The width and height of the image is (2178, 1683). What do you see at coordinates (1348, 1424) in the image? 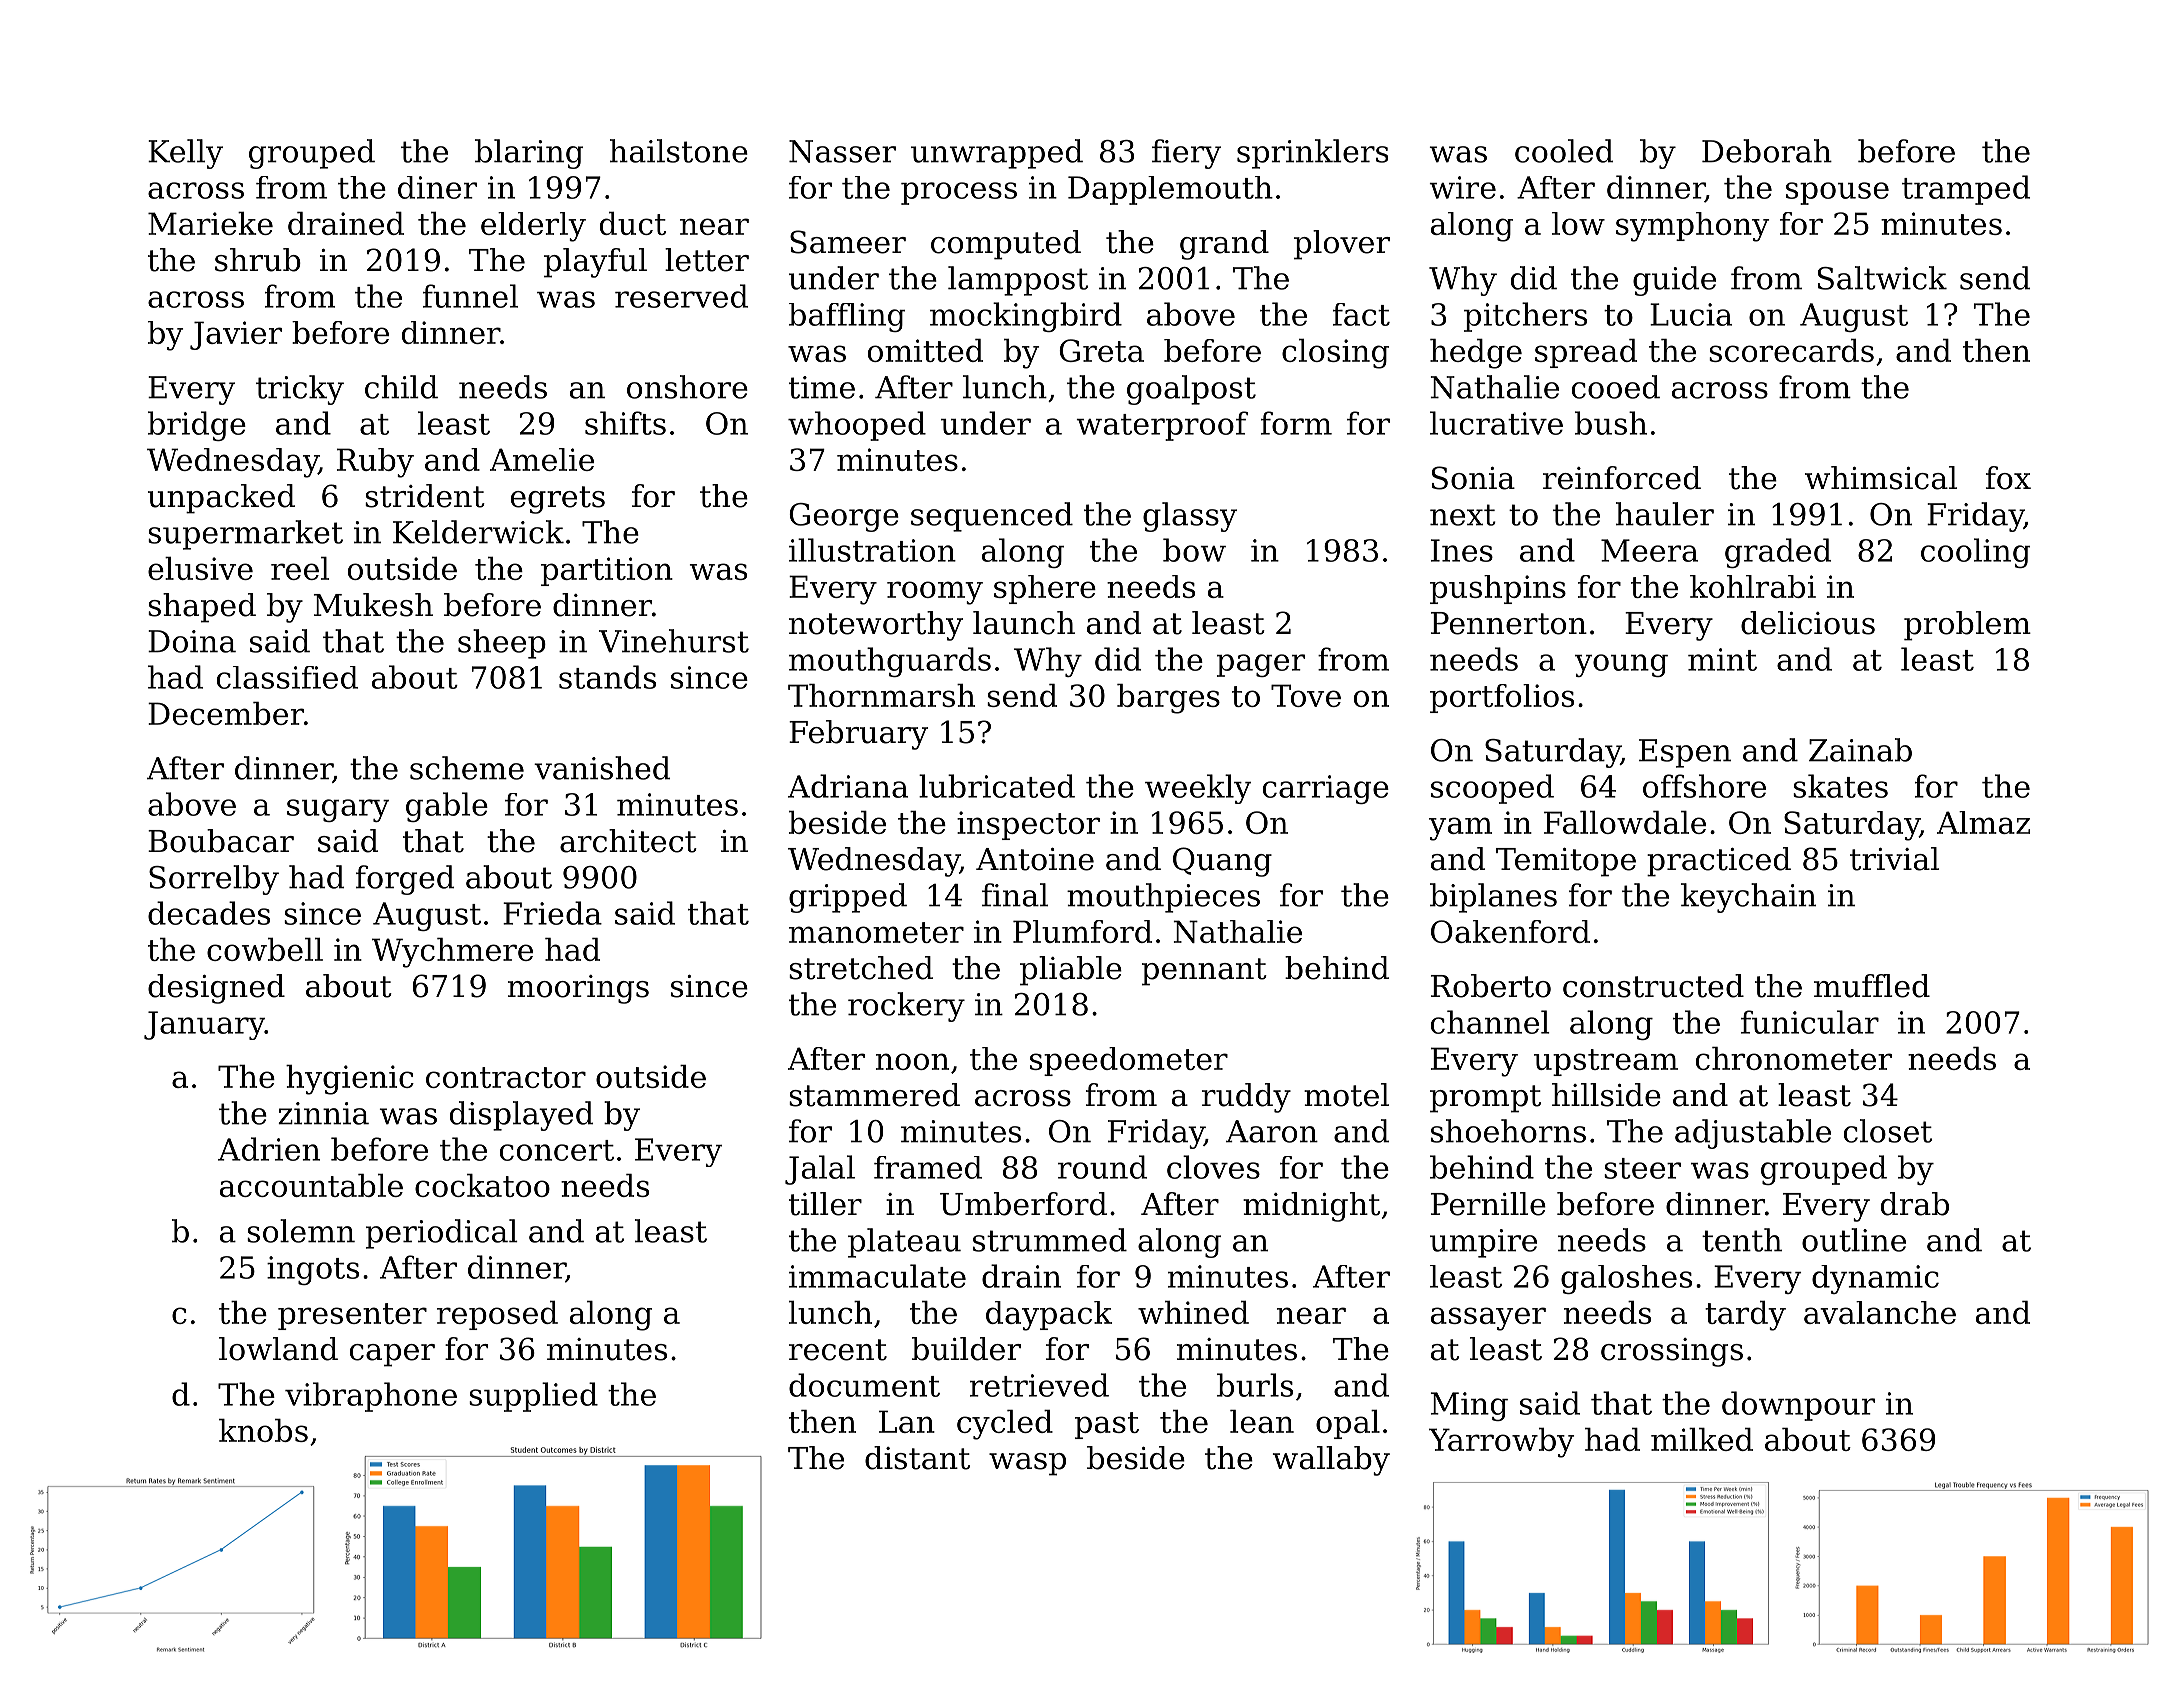
I see `opal` at bounding box center [1348, 1424].
